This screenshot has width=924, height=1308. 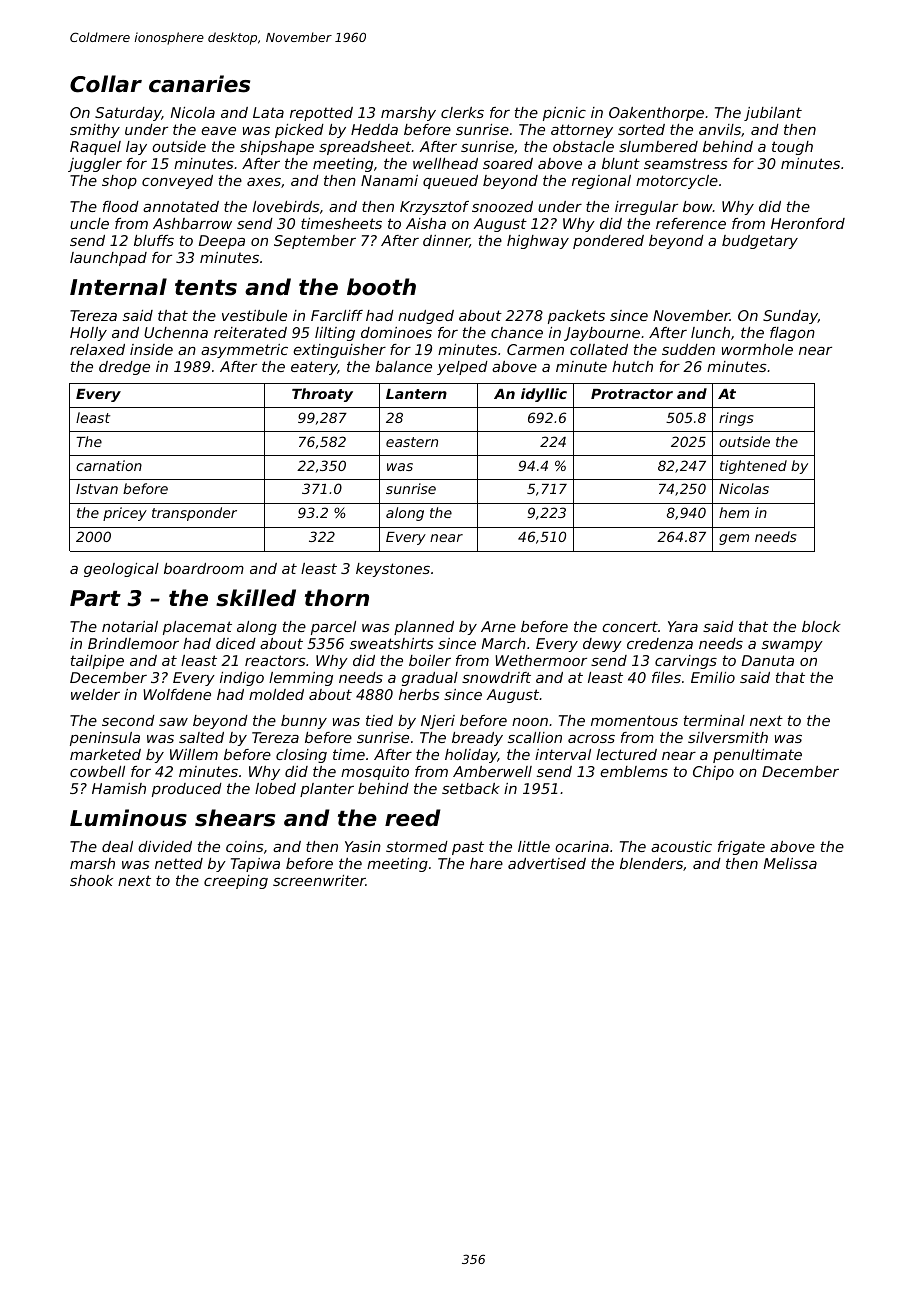 What do you see at coordinates (547, 863) in the screenshot?
I see `advertised` at bounding box center [547, 863].
